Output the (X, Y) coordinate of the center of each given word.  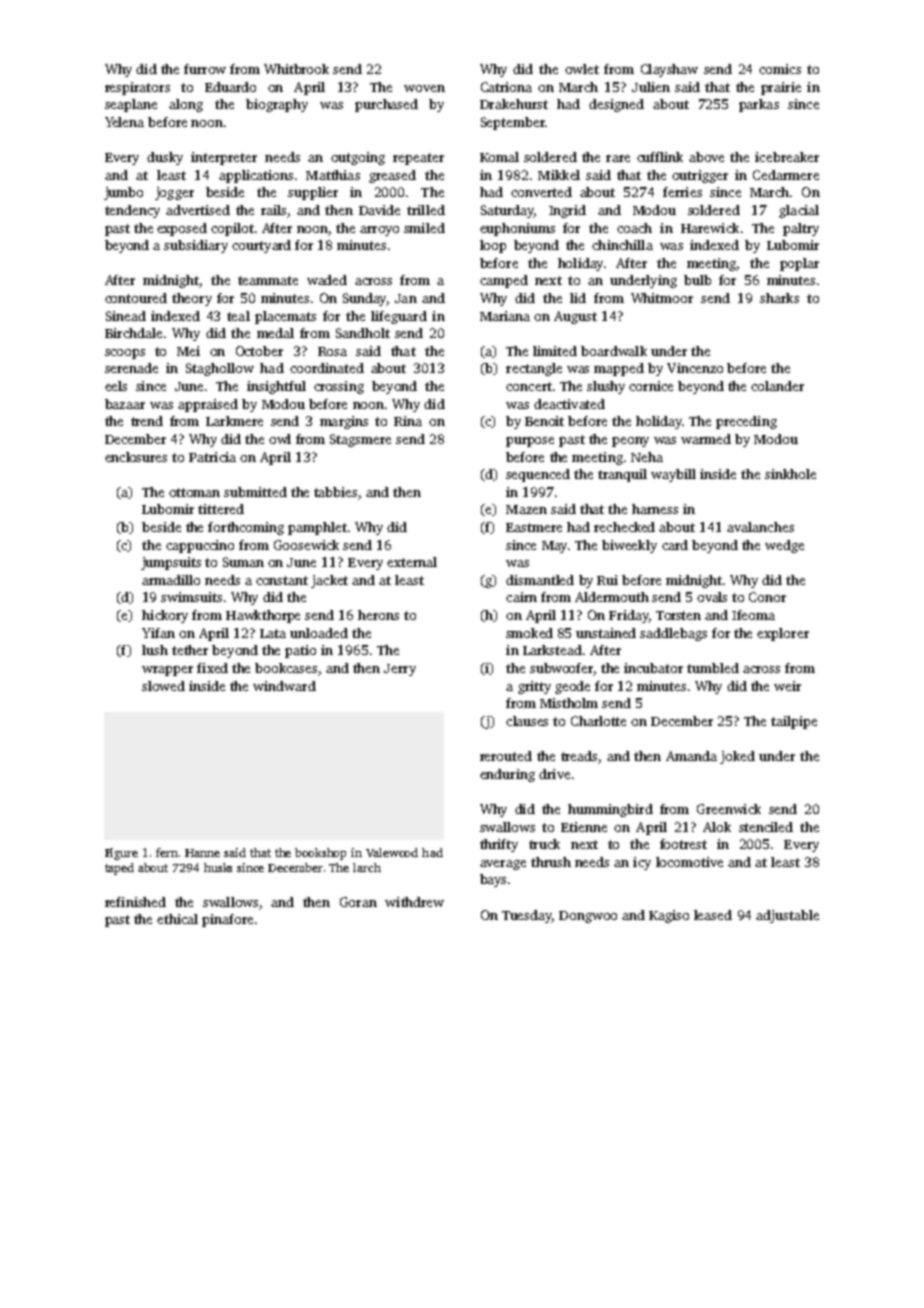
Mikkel (559, 175)
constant (282, 580)
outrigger (700, 176)
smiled (424, 228)
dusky (165, 158)
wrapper (167, 671)
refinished (135, 902)
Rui (607, 580)
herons (378, 615)
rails (273, 210)
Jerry (400, 670)
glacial (799, 211)
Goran (358, 902)
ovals (712, 597)
